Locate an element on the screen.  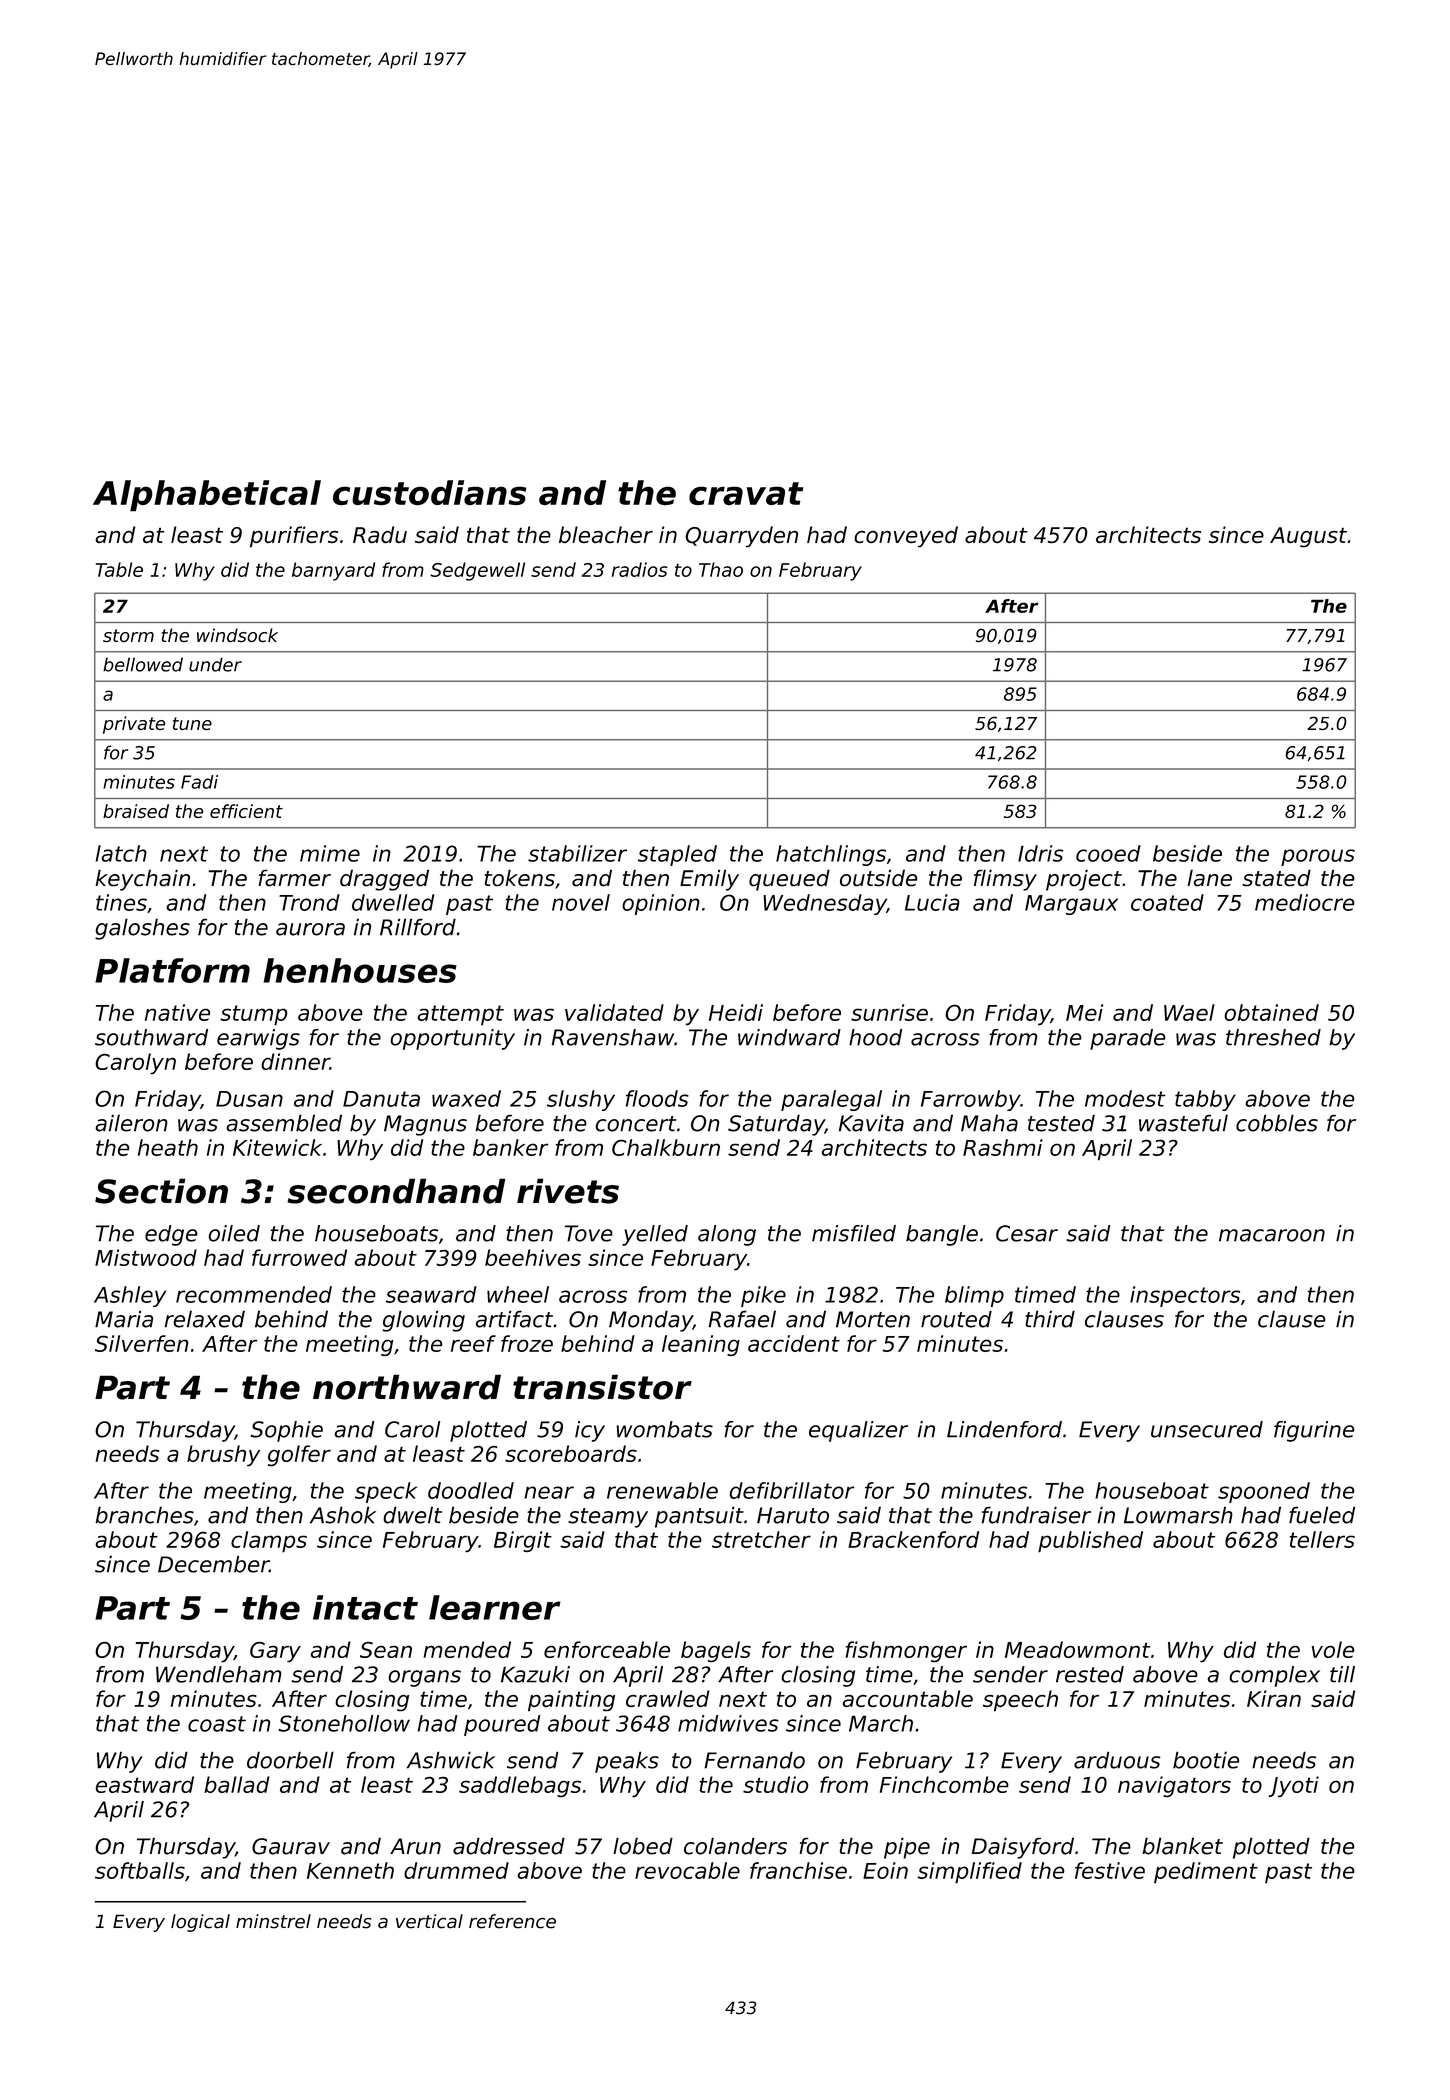
lane is located at coordinates (1210, 877).
